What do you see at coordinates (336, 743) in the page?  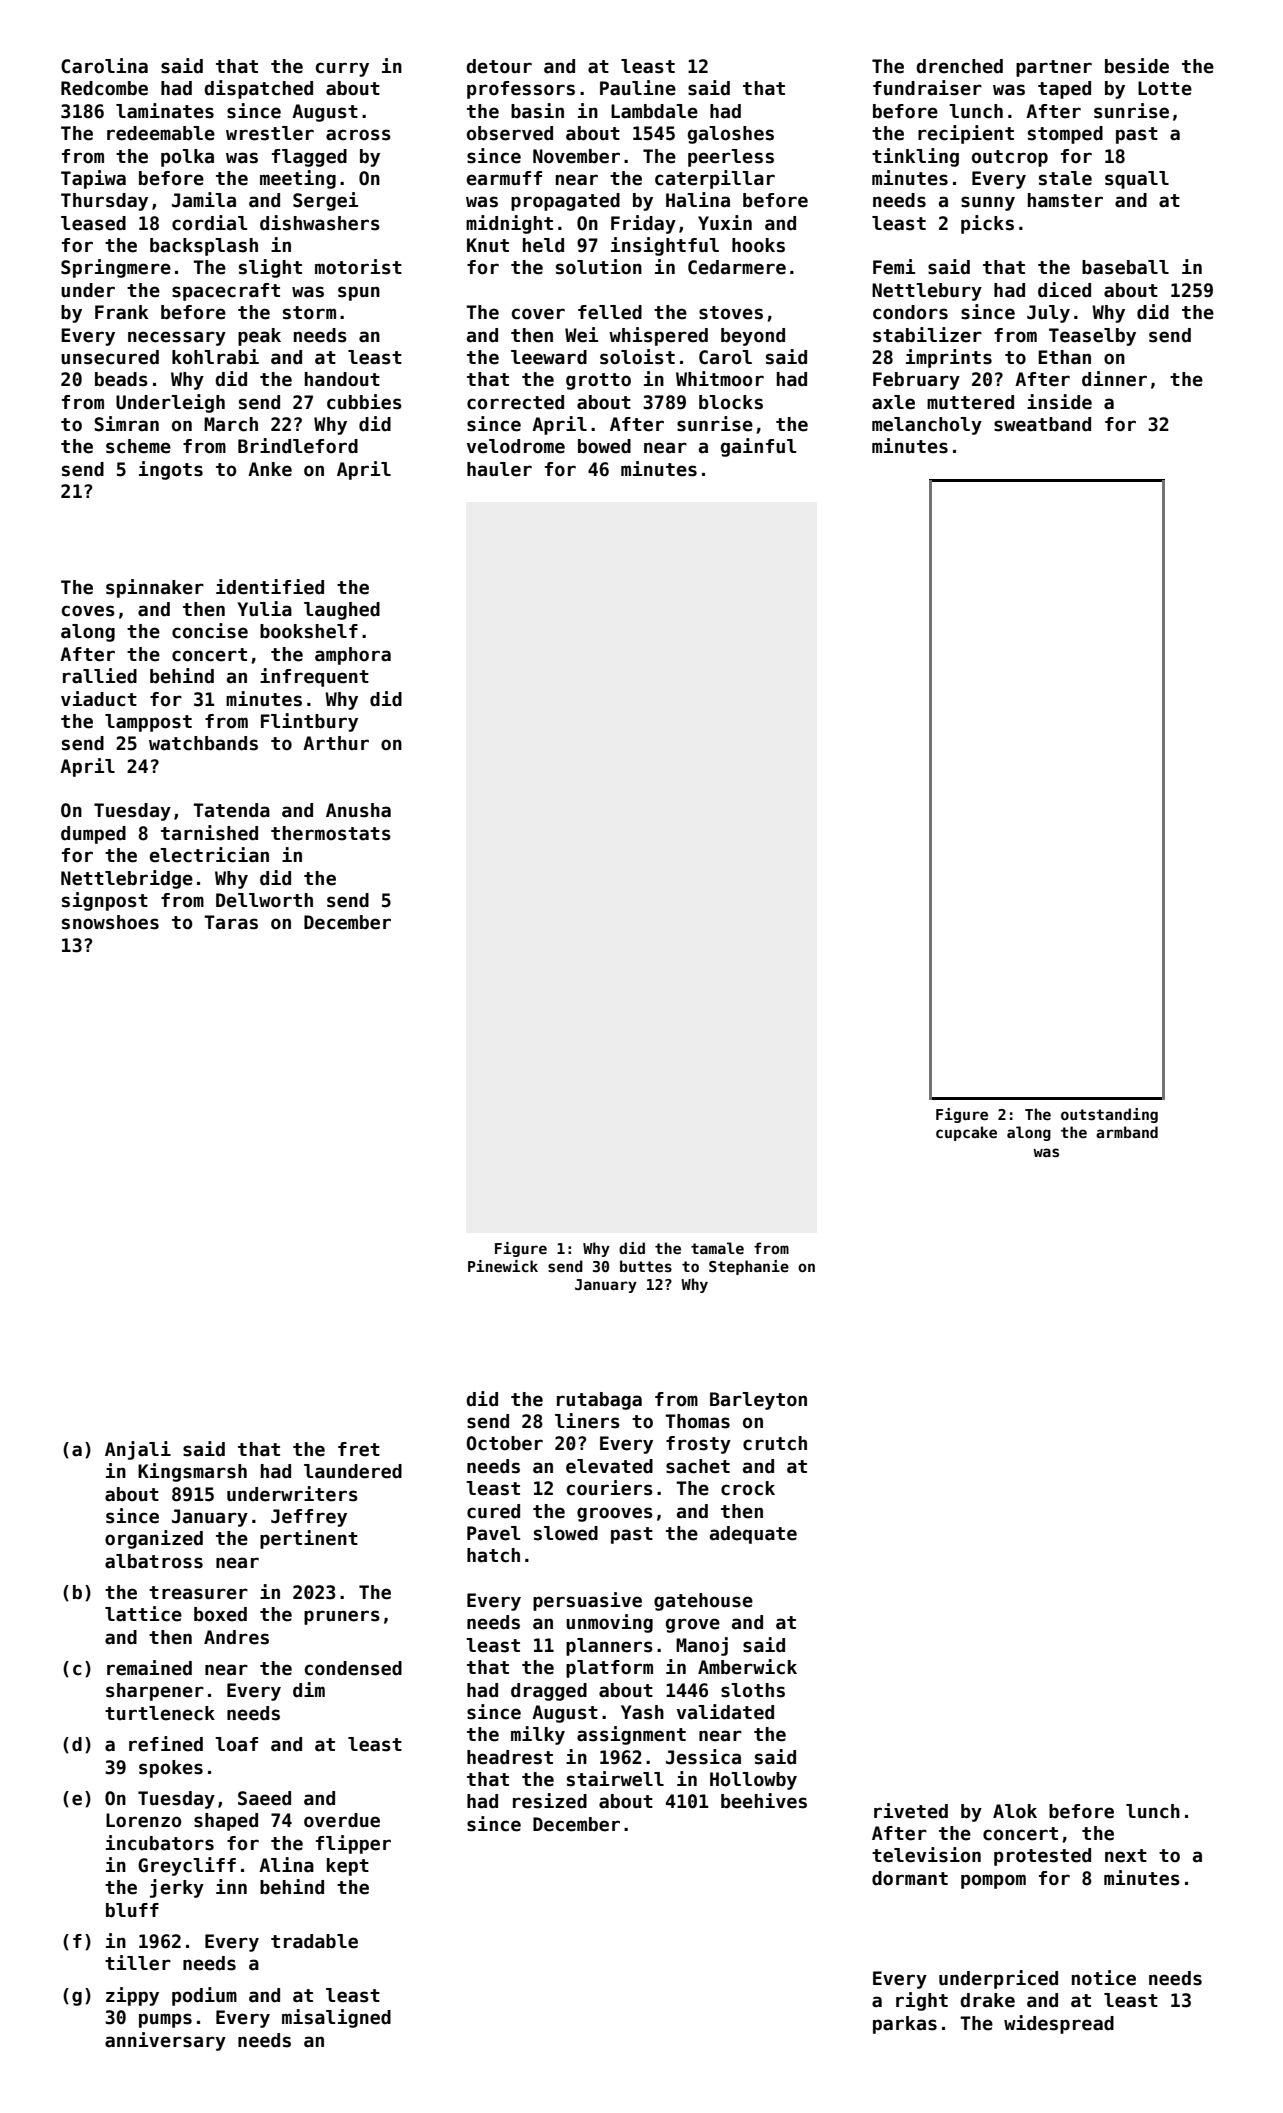 I see `Arthur` at bounding box center [336, 743].
